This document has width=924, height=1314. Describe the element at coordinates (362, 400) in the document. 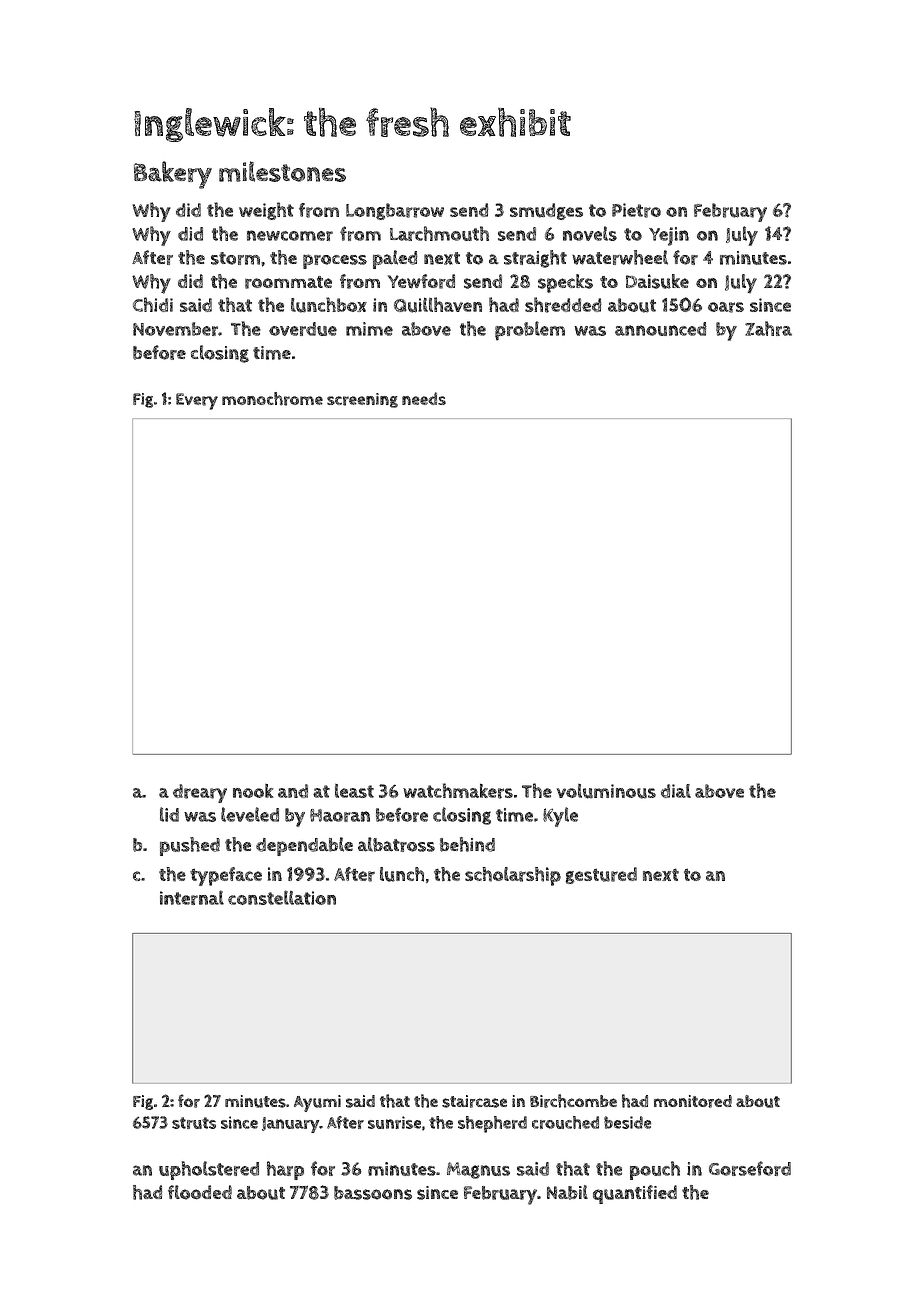

I see `screening` at that location.
